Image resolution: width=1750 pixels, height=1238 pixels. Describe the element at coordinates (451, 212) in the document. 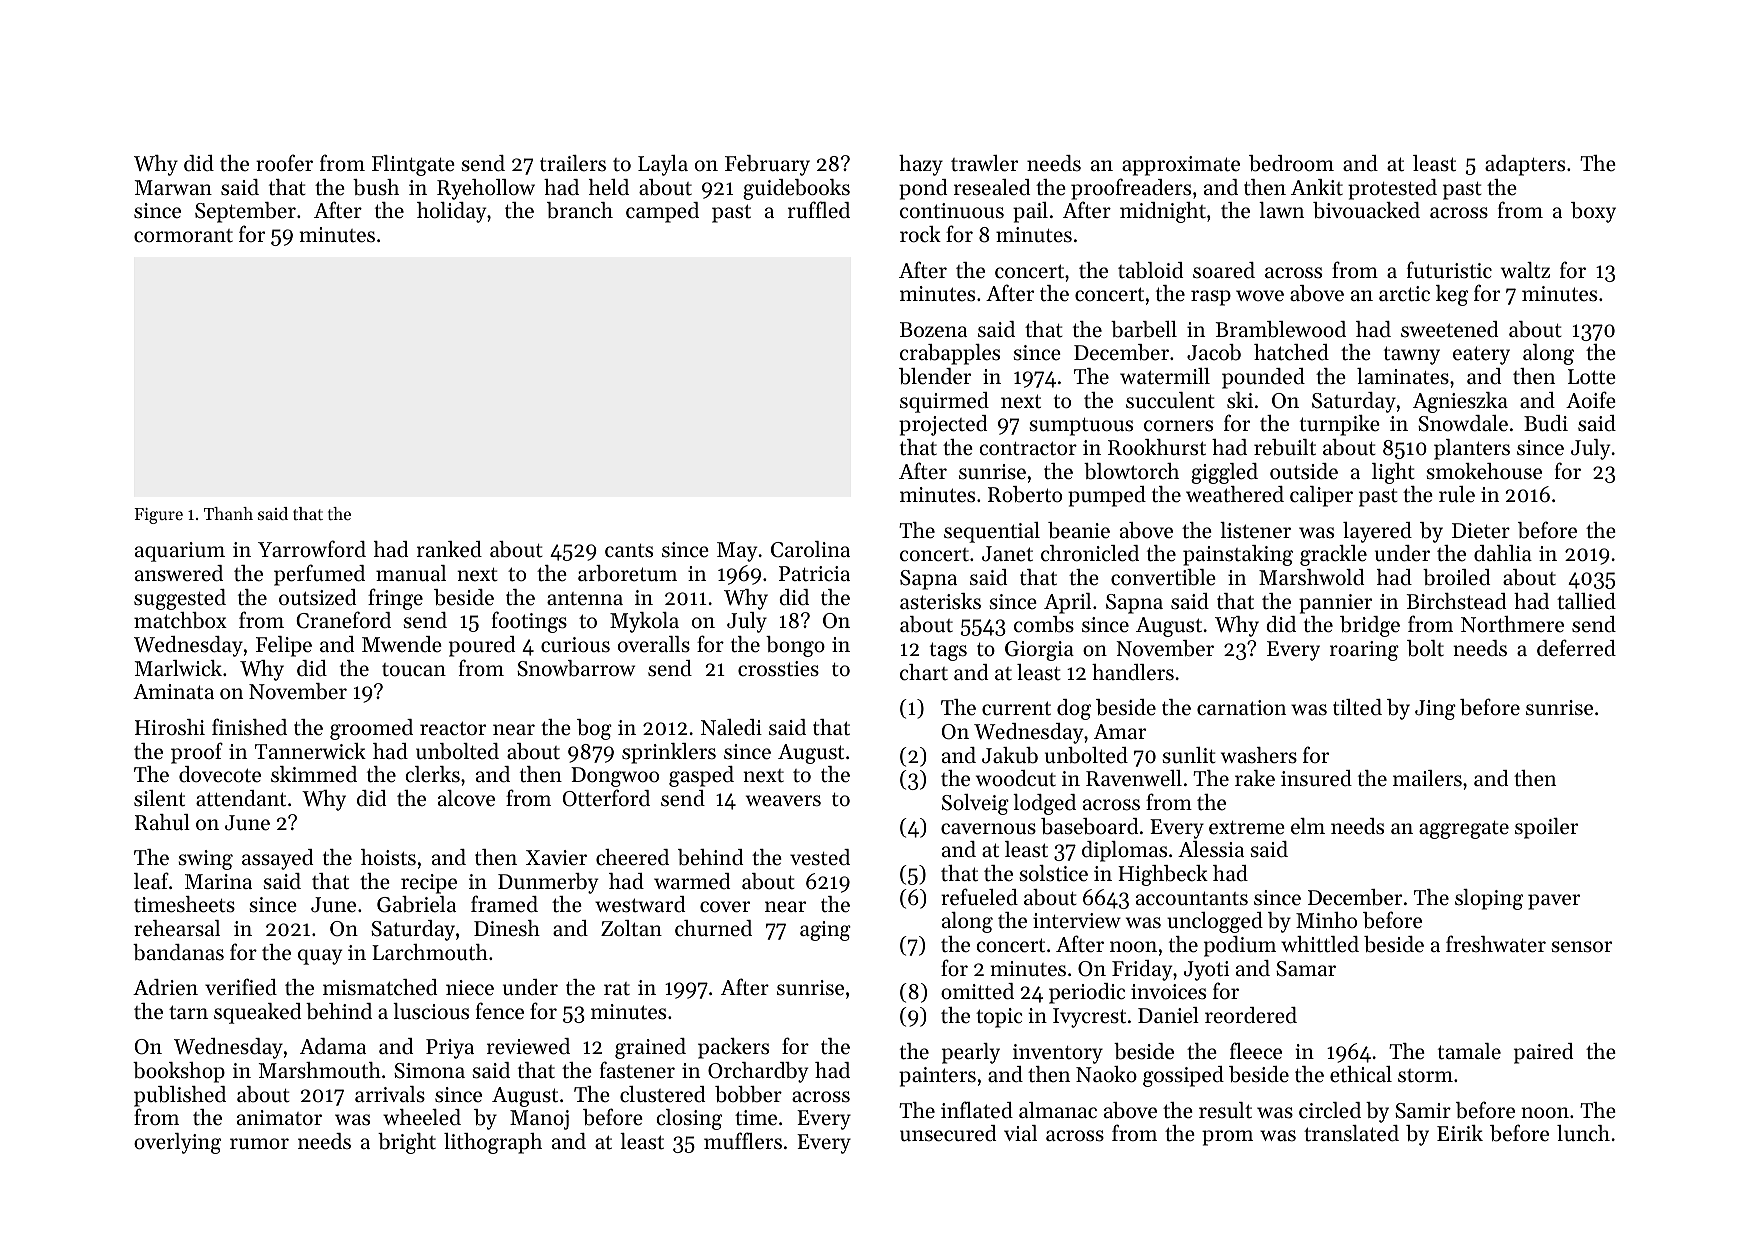

I see `holiday` at that location.
